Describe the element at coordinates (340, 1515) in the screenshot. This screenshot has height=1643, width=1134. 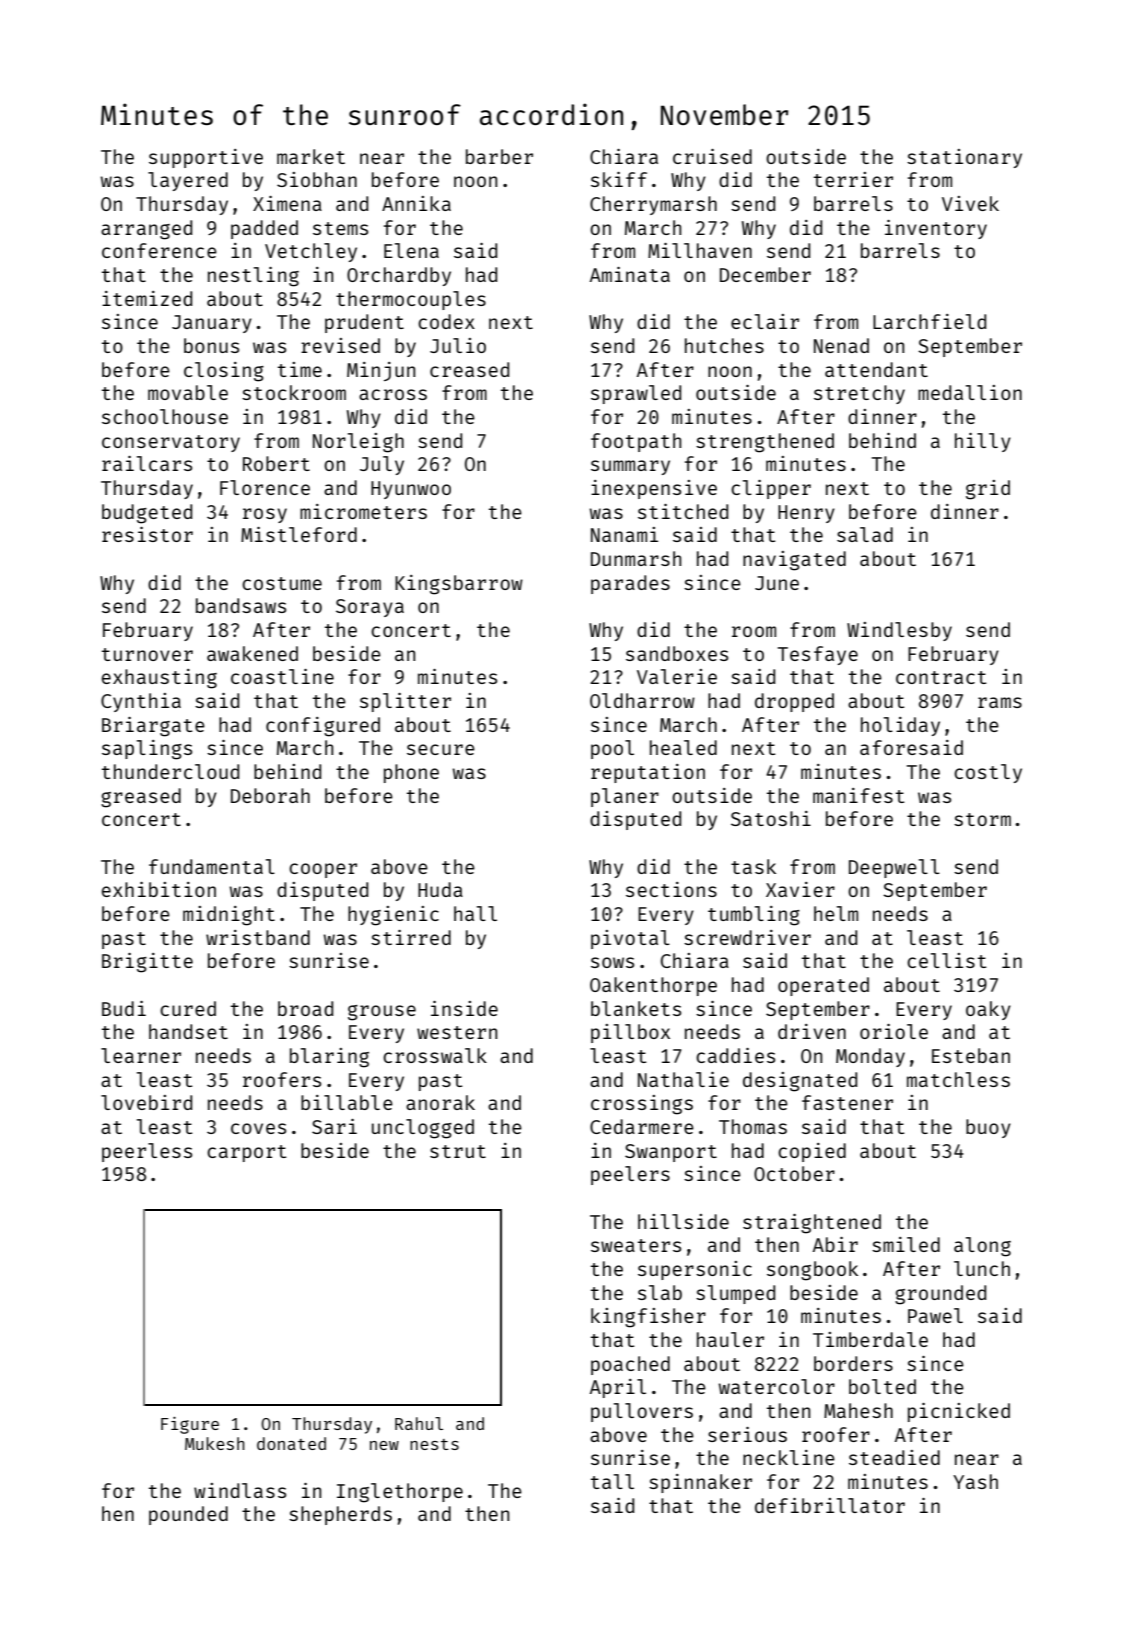
I see `shepherds` at that location.
